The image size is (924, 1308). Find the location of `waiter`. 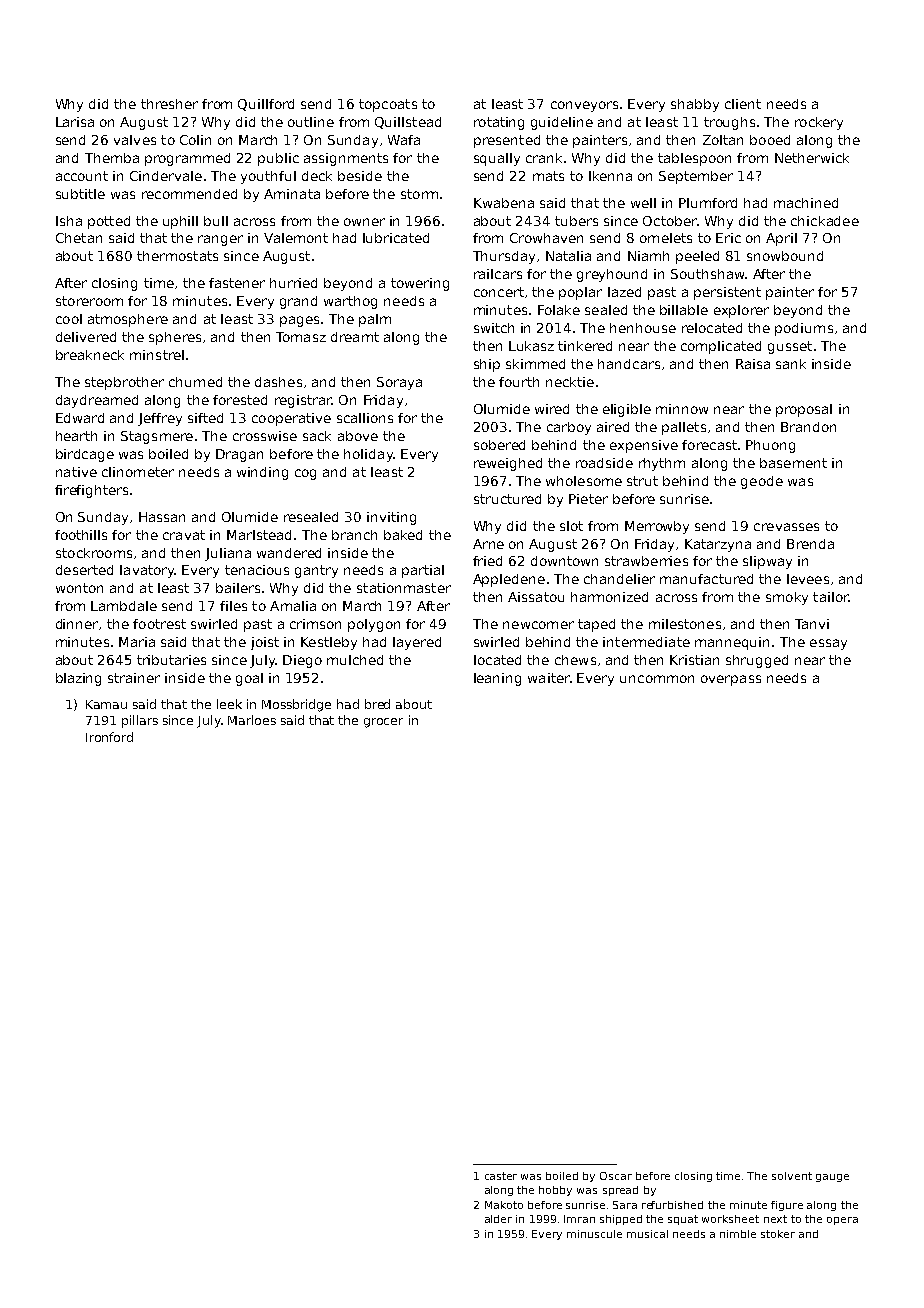

waiter is located at coordinates (549, 678).
